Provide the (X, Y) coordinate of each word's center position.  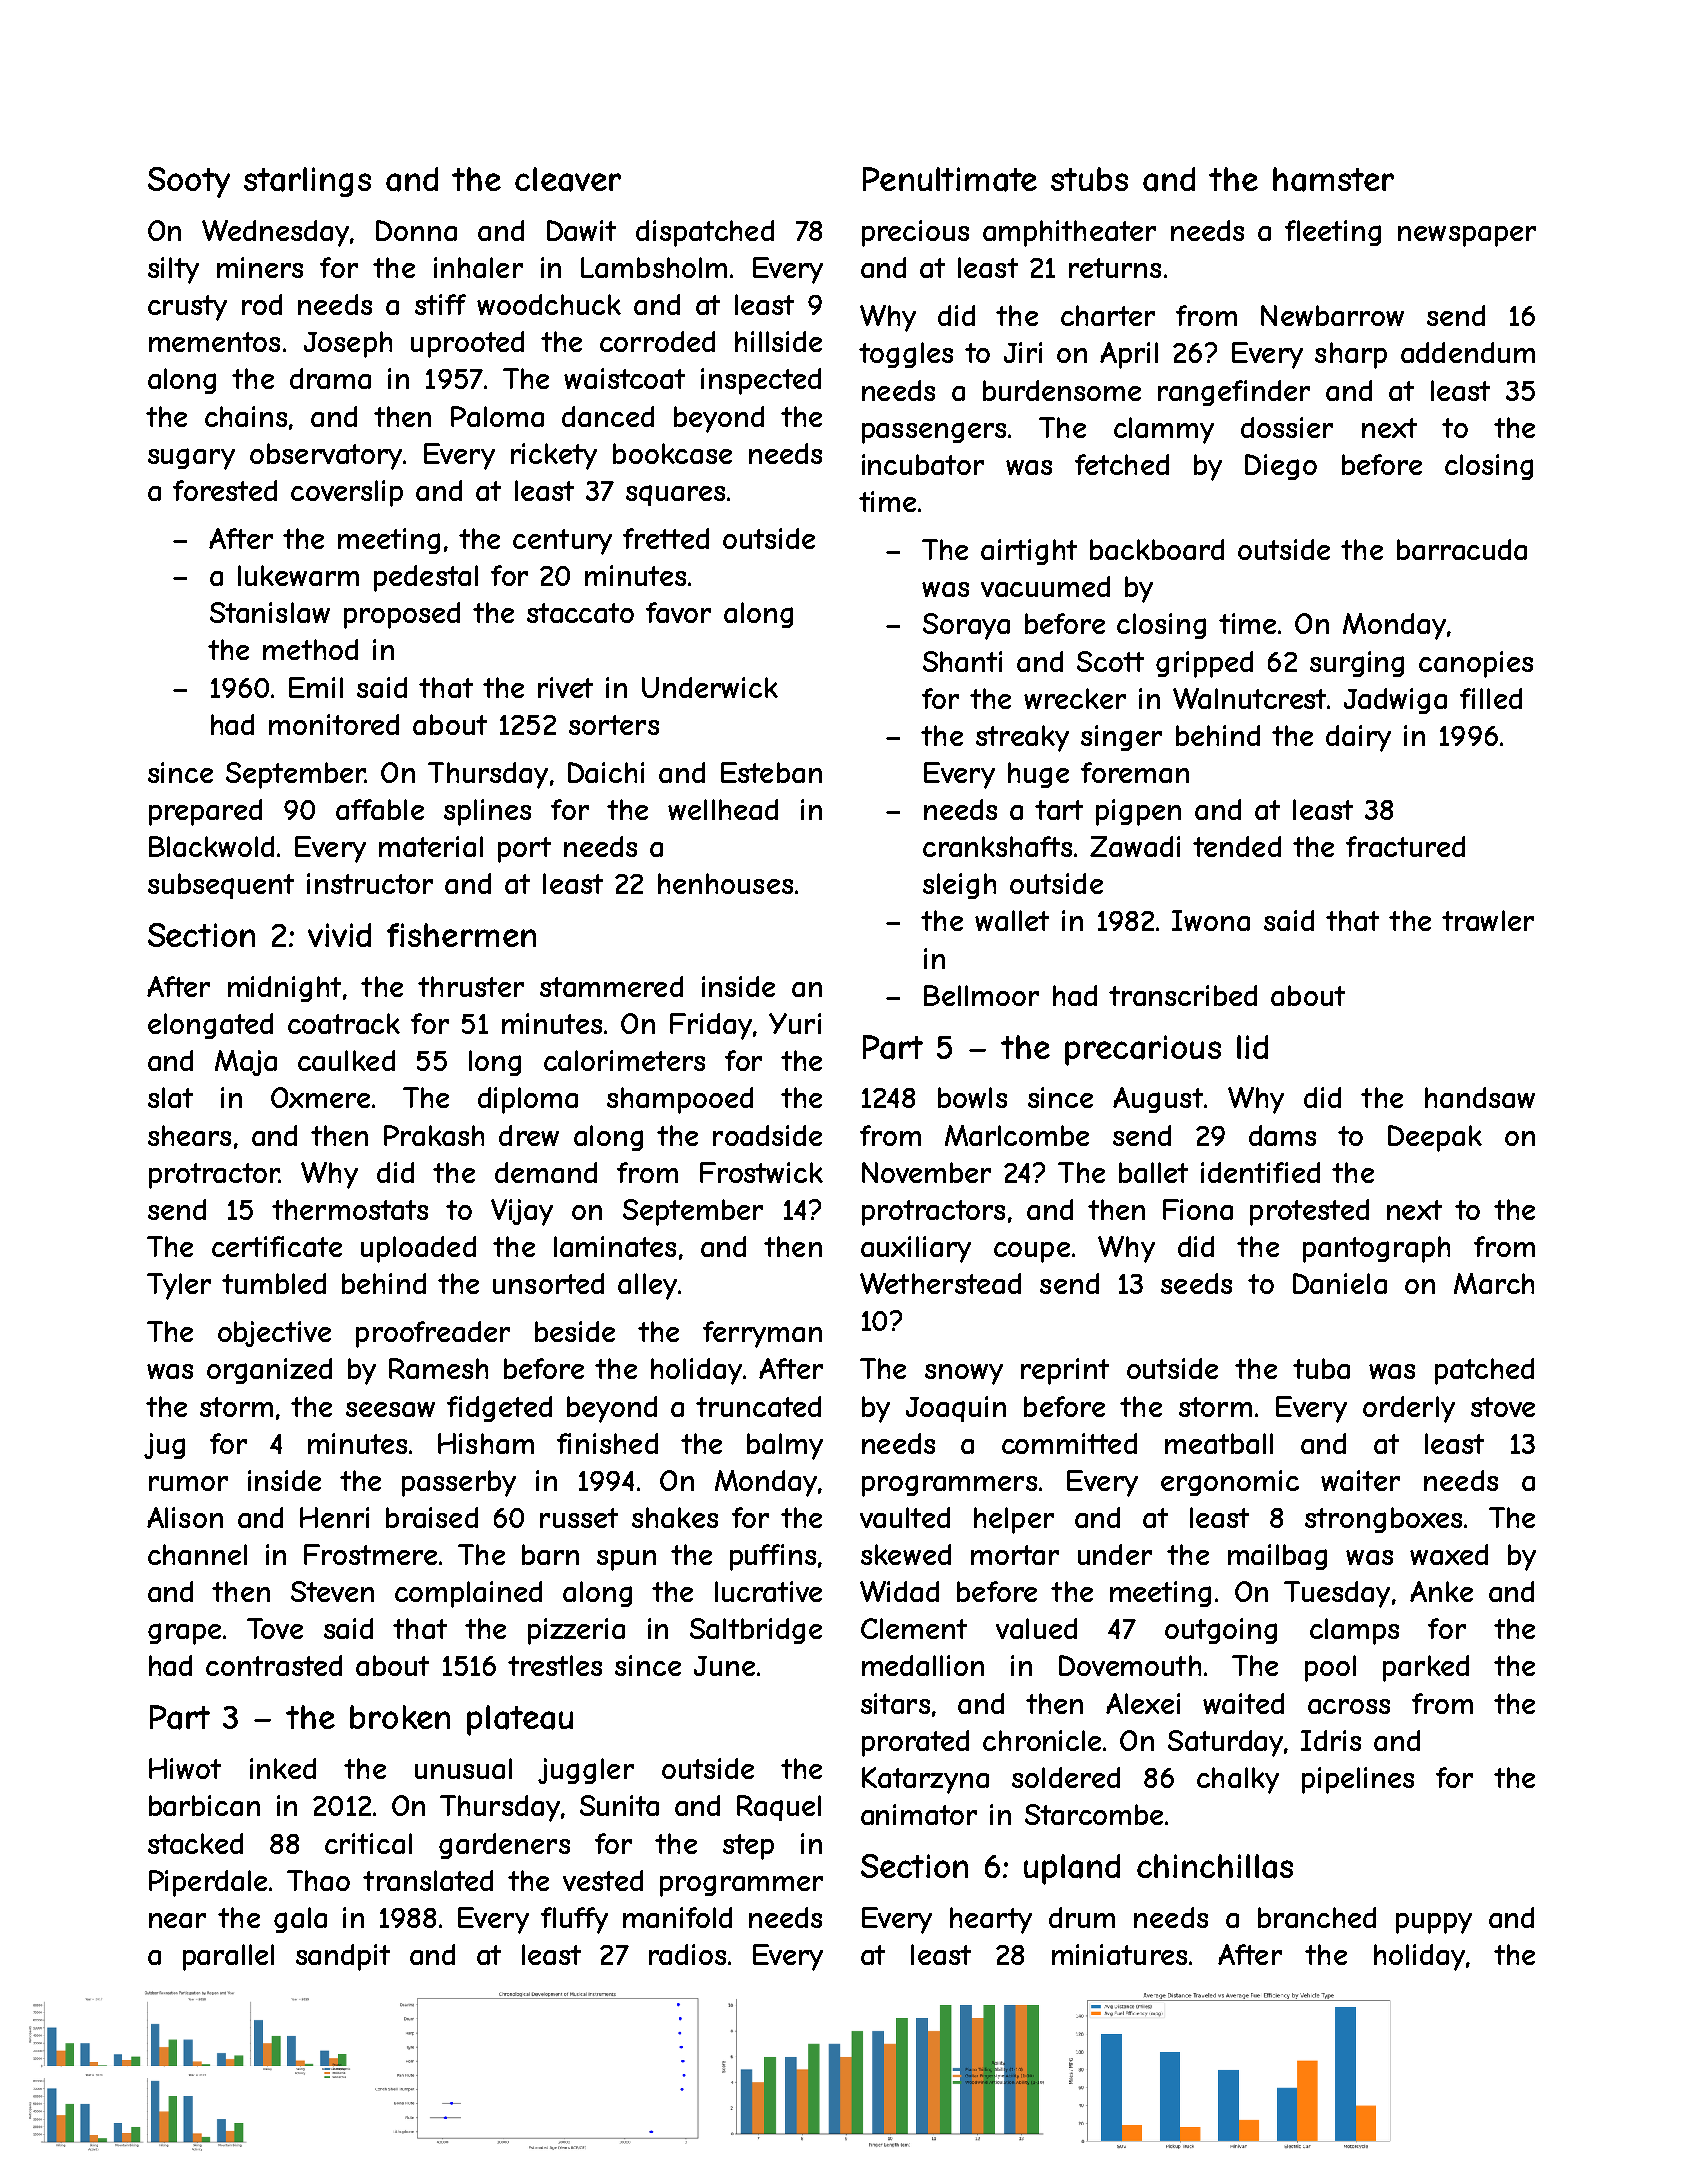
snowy (964, 1374)
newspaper (1467, 236)
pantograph (1376, 1249)
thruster (471, 986)
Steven (332, 1591)
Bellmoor (981, 995)
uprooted (467, 344)
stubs (1089, 179)
